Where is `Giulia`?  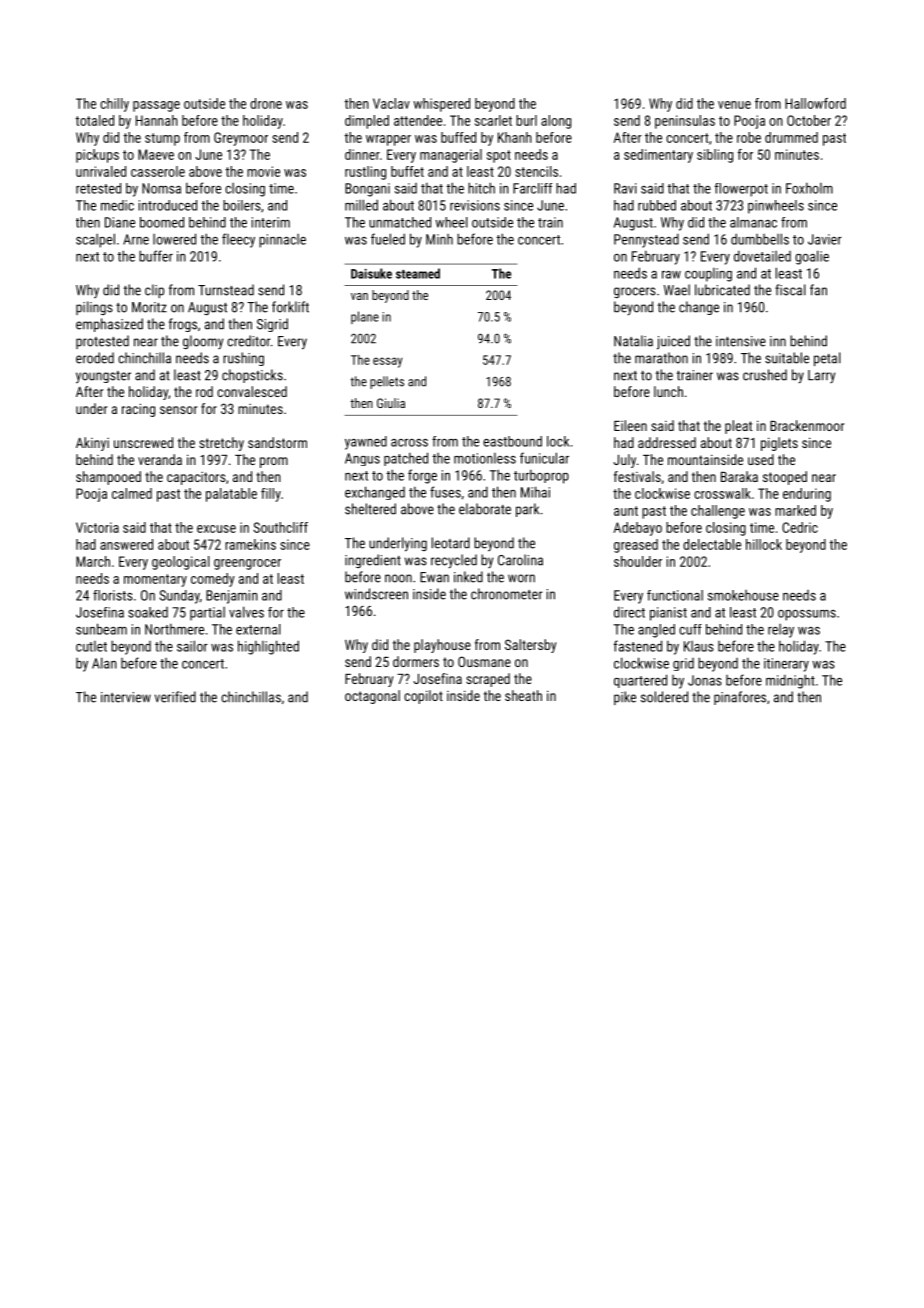
Giulia is located at coordinates (391, 403).
